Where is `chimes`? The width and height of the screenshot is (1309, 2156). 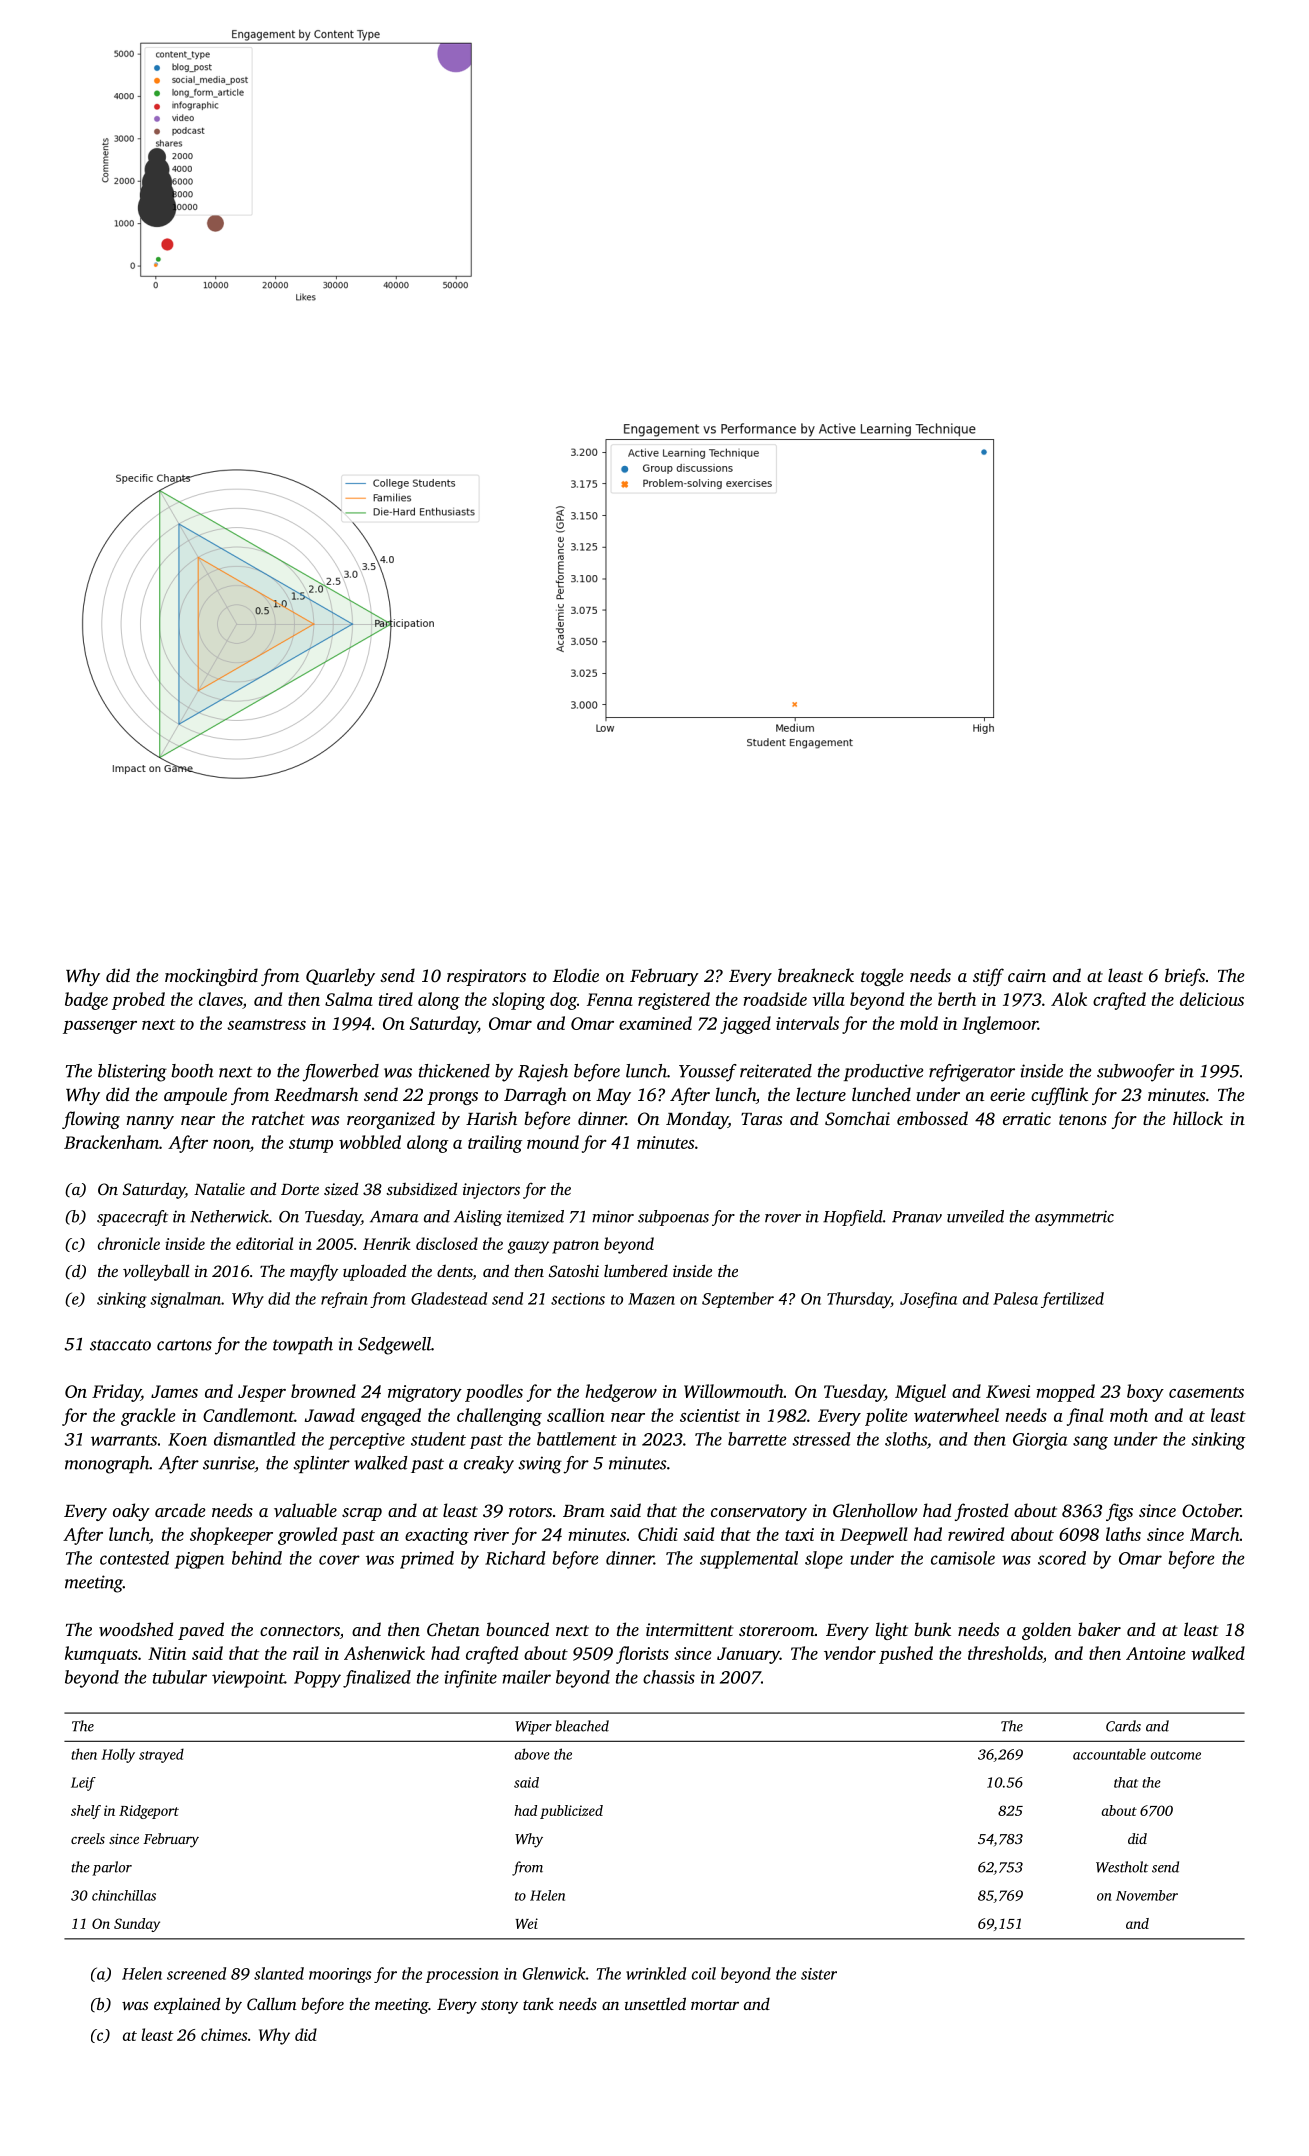 chimes is located at coordinates (224, 2034).
